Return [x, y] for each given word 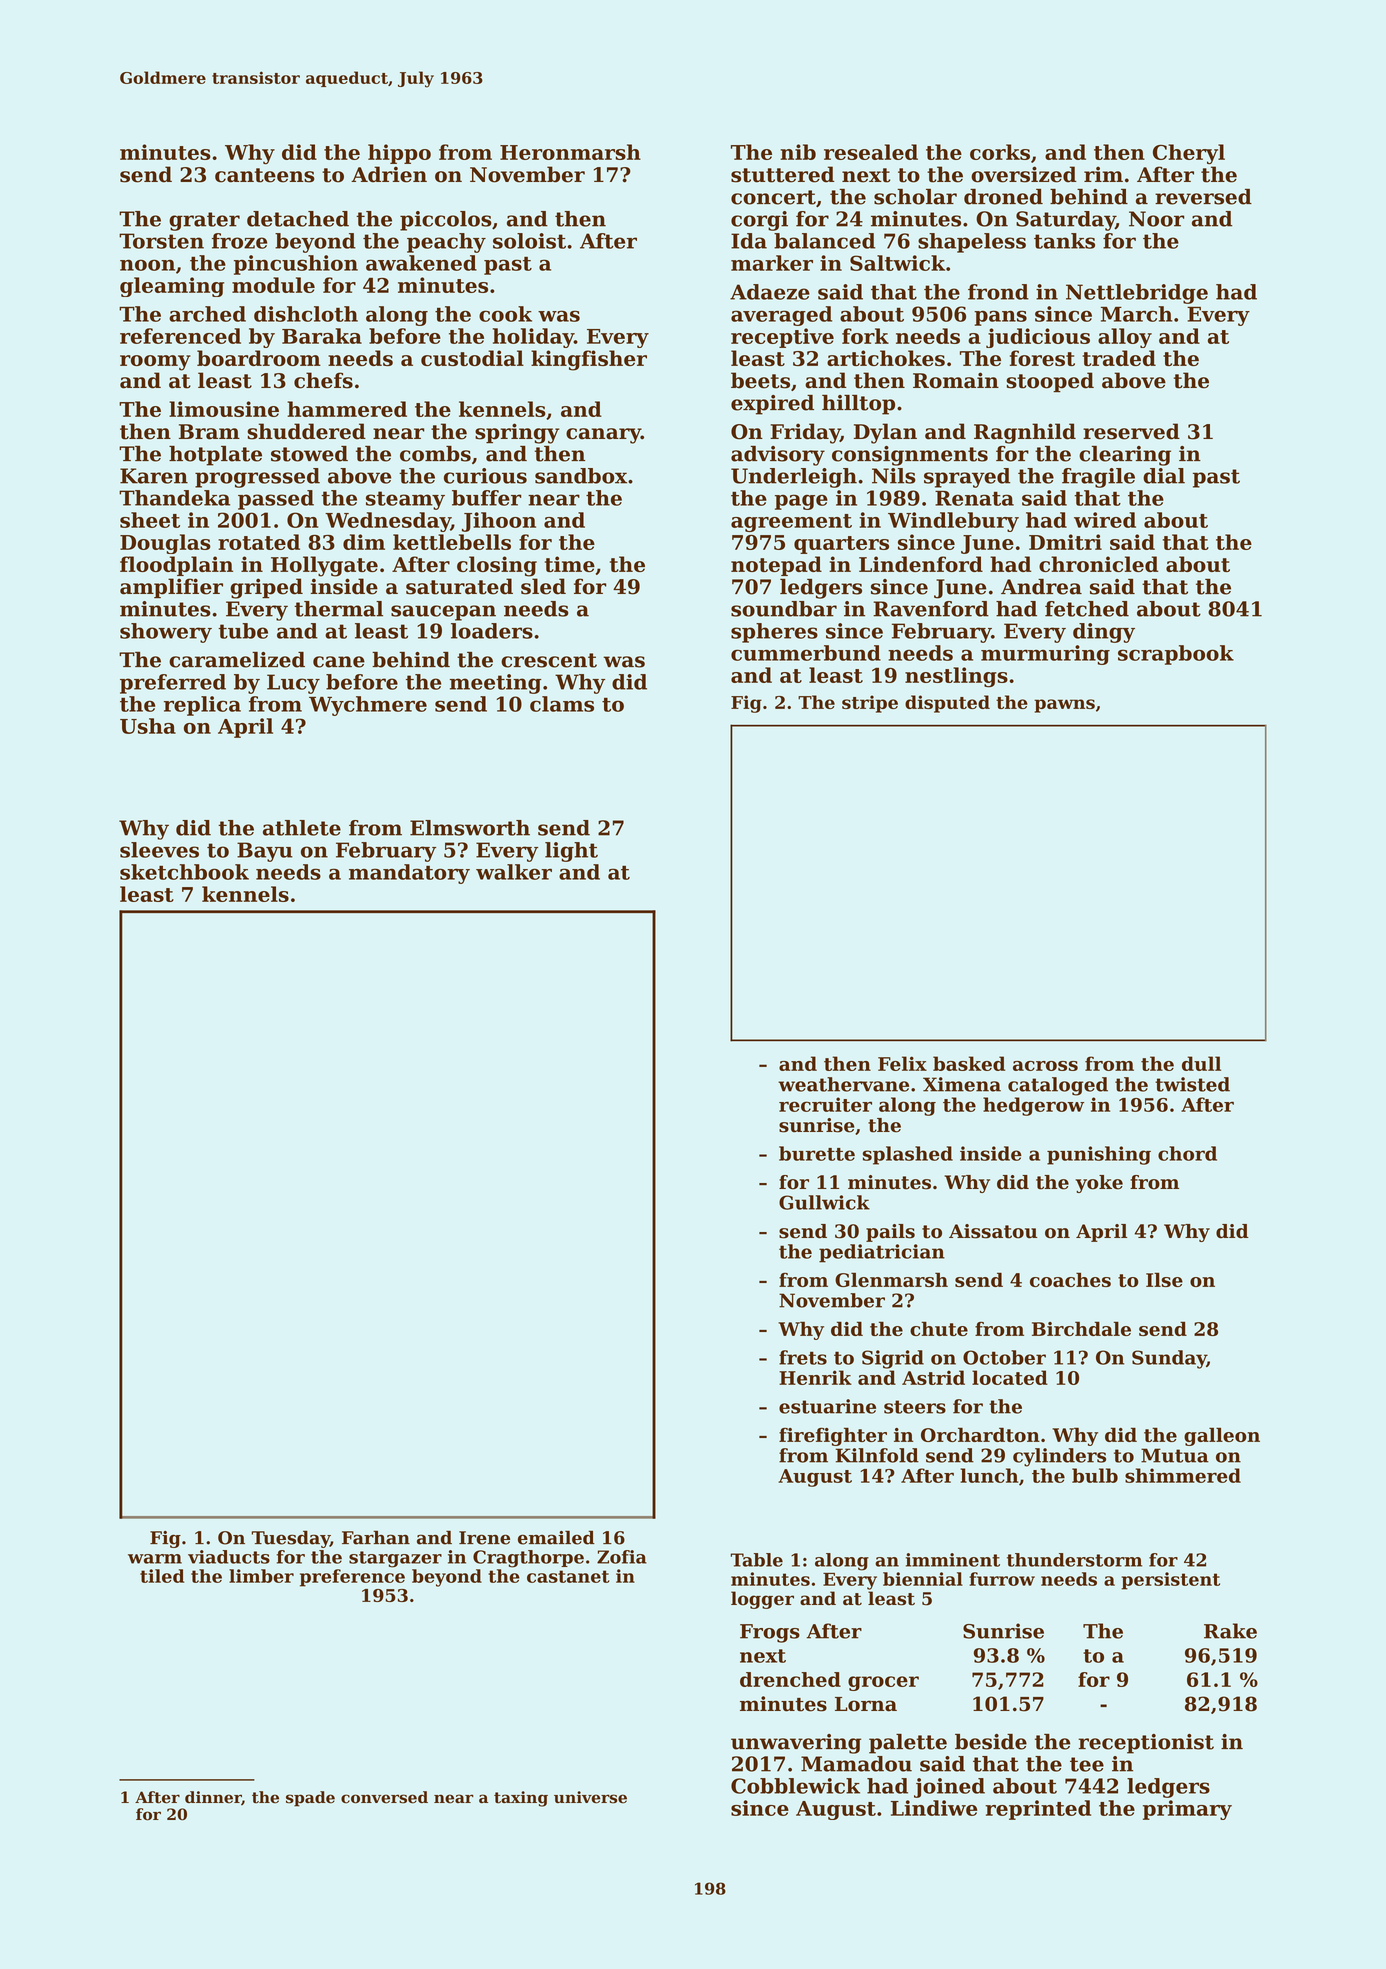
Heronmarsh [570, 152]
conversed [384, 1797]
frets [803, 1357]
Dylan [885, 433]
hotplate [215, 456]
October [1004, 1357]
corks [1000, 152]
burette [817, 1153]
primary [1187, 1810]
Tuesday [291, 1539]
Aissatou [993, 1231]
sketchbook [184, 872]
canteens [265, 175]
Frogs [770, 1633]
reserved [1131, 431]
